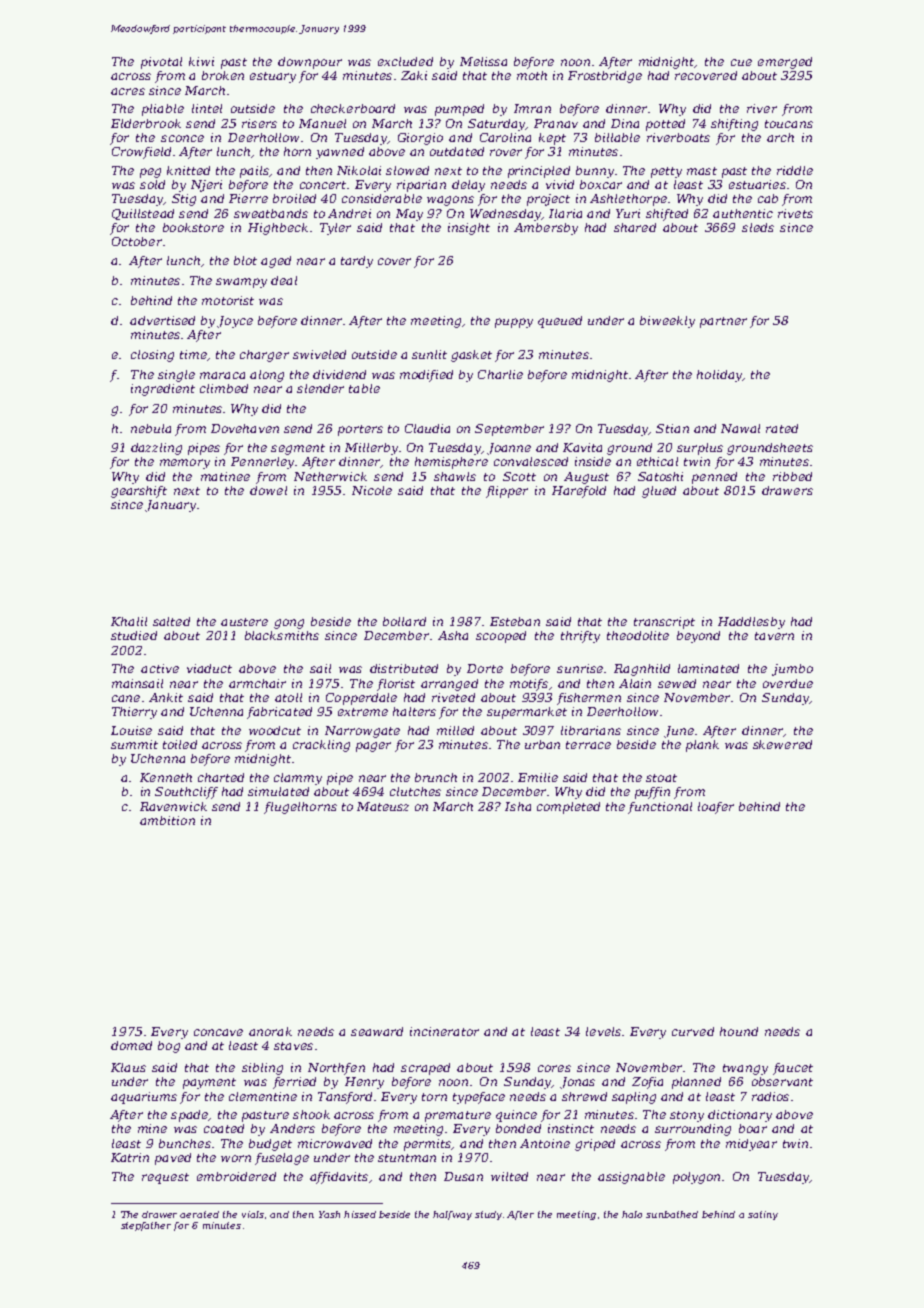 This screenshot has width=924, height=1308. I want to click on loafer, so click(716, 808).
